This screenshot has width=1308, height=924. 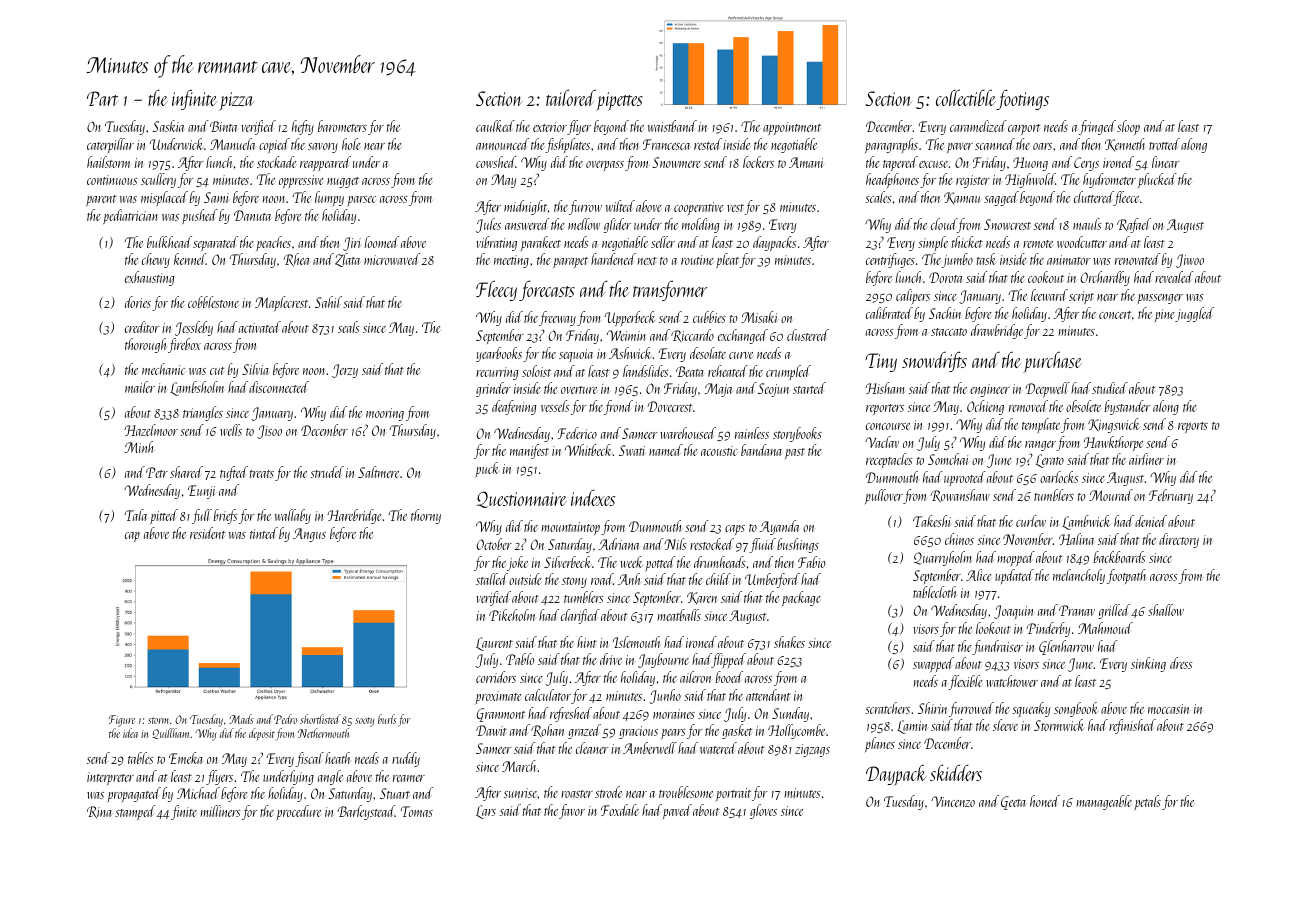 What do you see at coordinates (997, 647) in the screenshot?
I see `fundraiser` at bounding box center [997, 647].
